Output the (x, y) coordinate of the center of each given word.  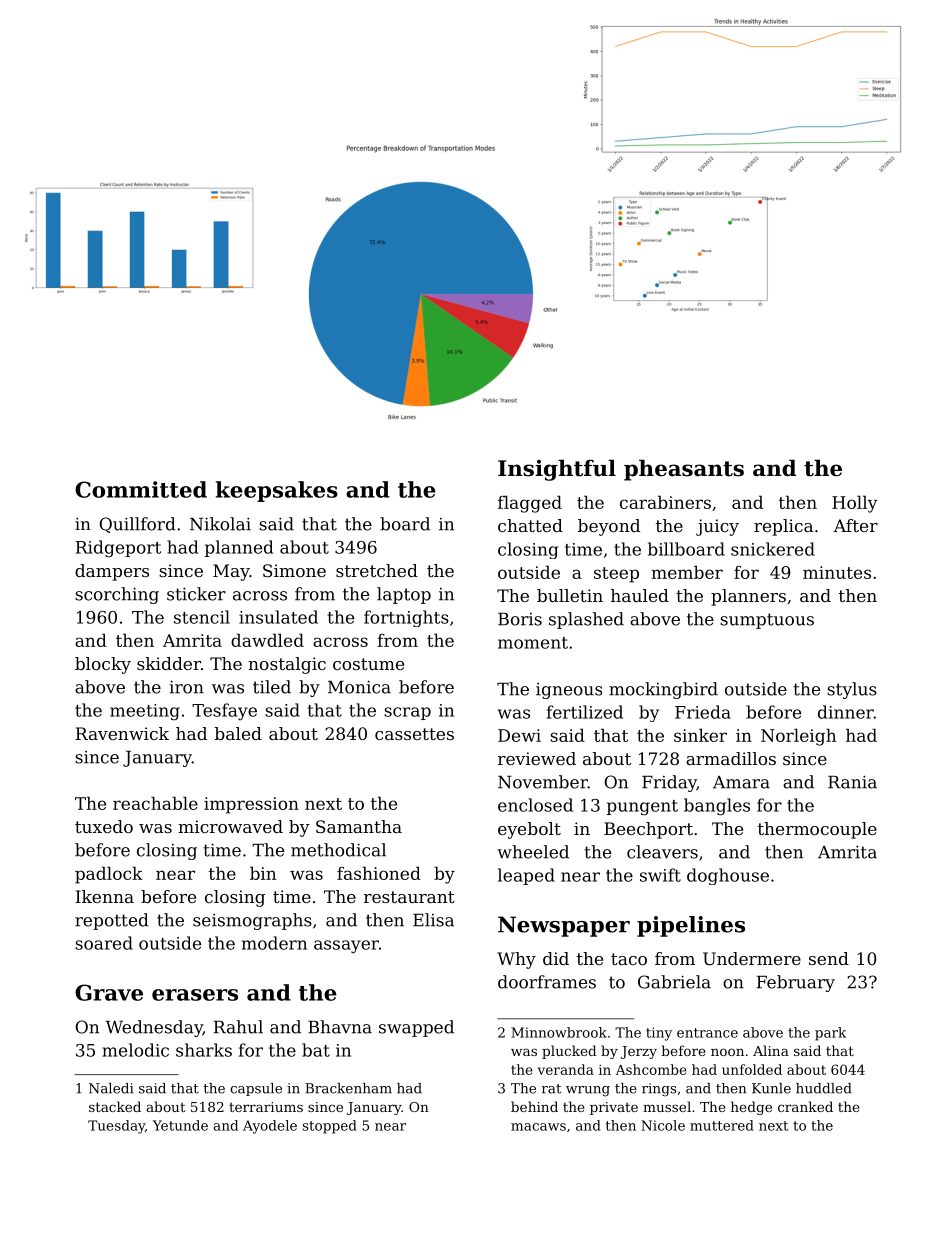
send (829, 958)
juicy (717, 527)
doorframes (547, 982)
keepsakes (277, 491)
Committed (141, 489)
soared (104, 943)
